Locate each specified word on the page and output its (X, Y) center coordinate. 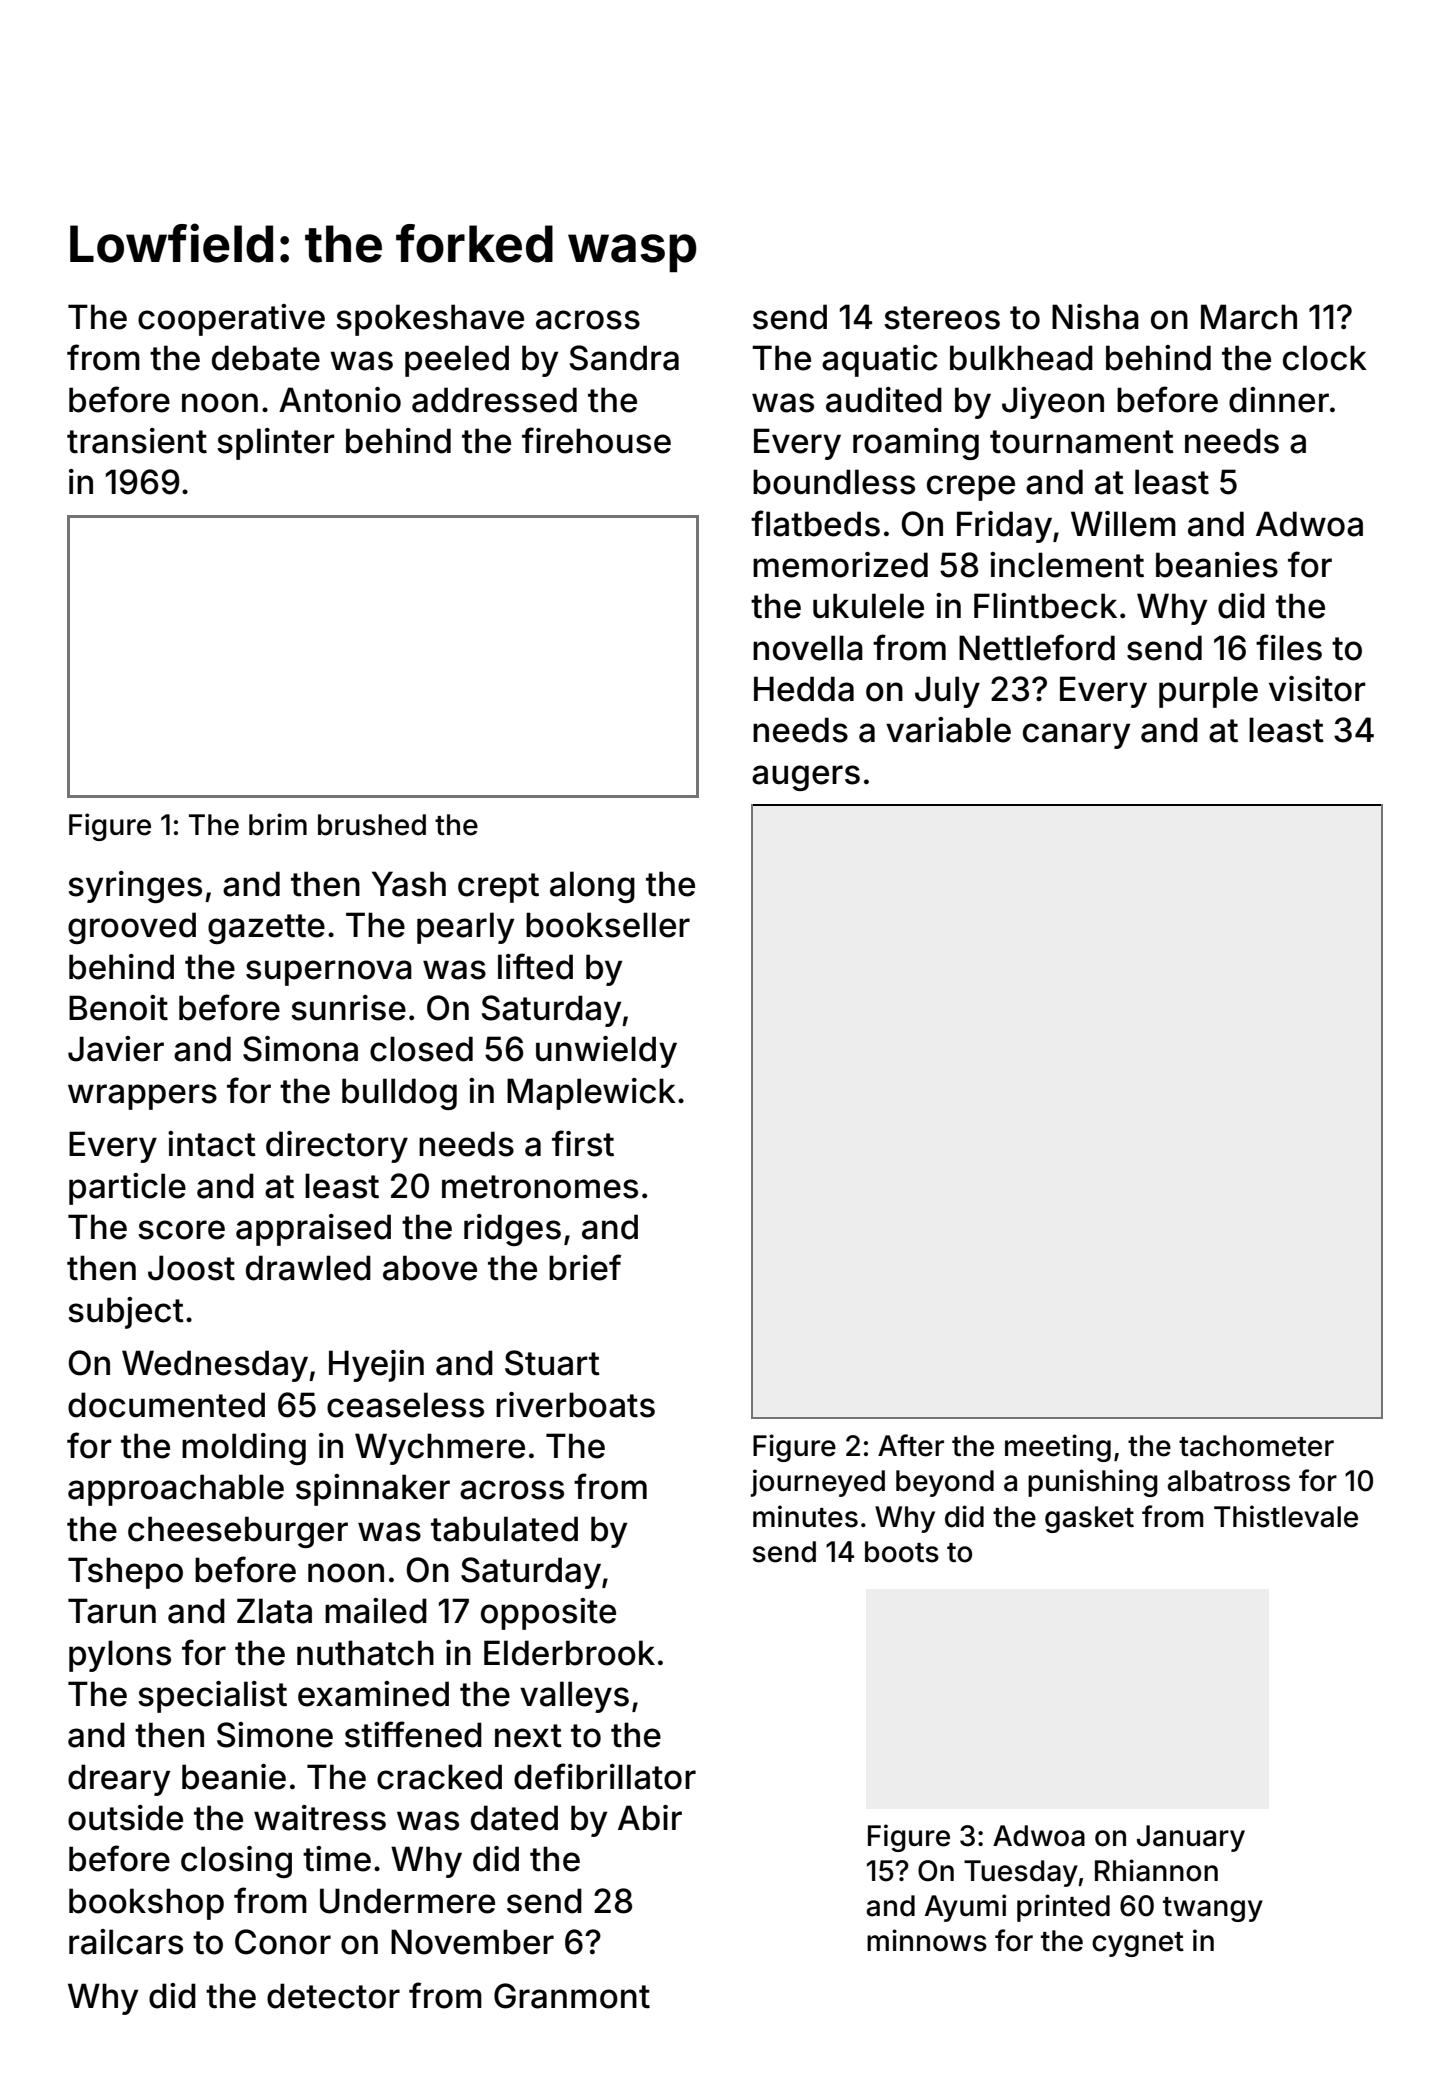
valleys (574, 1697)
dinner (1279, 400)
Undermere (407, 1901)
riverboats (575, 1405)
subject (126, 1313)
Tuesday (1021, 1873)
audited (884, 400)
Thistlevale (1286, 1516)
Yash (409, 884)
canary (1076, 736)
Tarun (112, 1611)
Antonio (340, 400)
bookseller (608, 925)
